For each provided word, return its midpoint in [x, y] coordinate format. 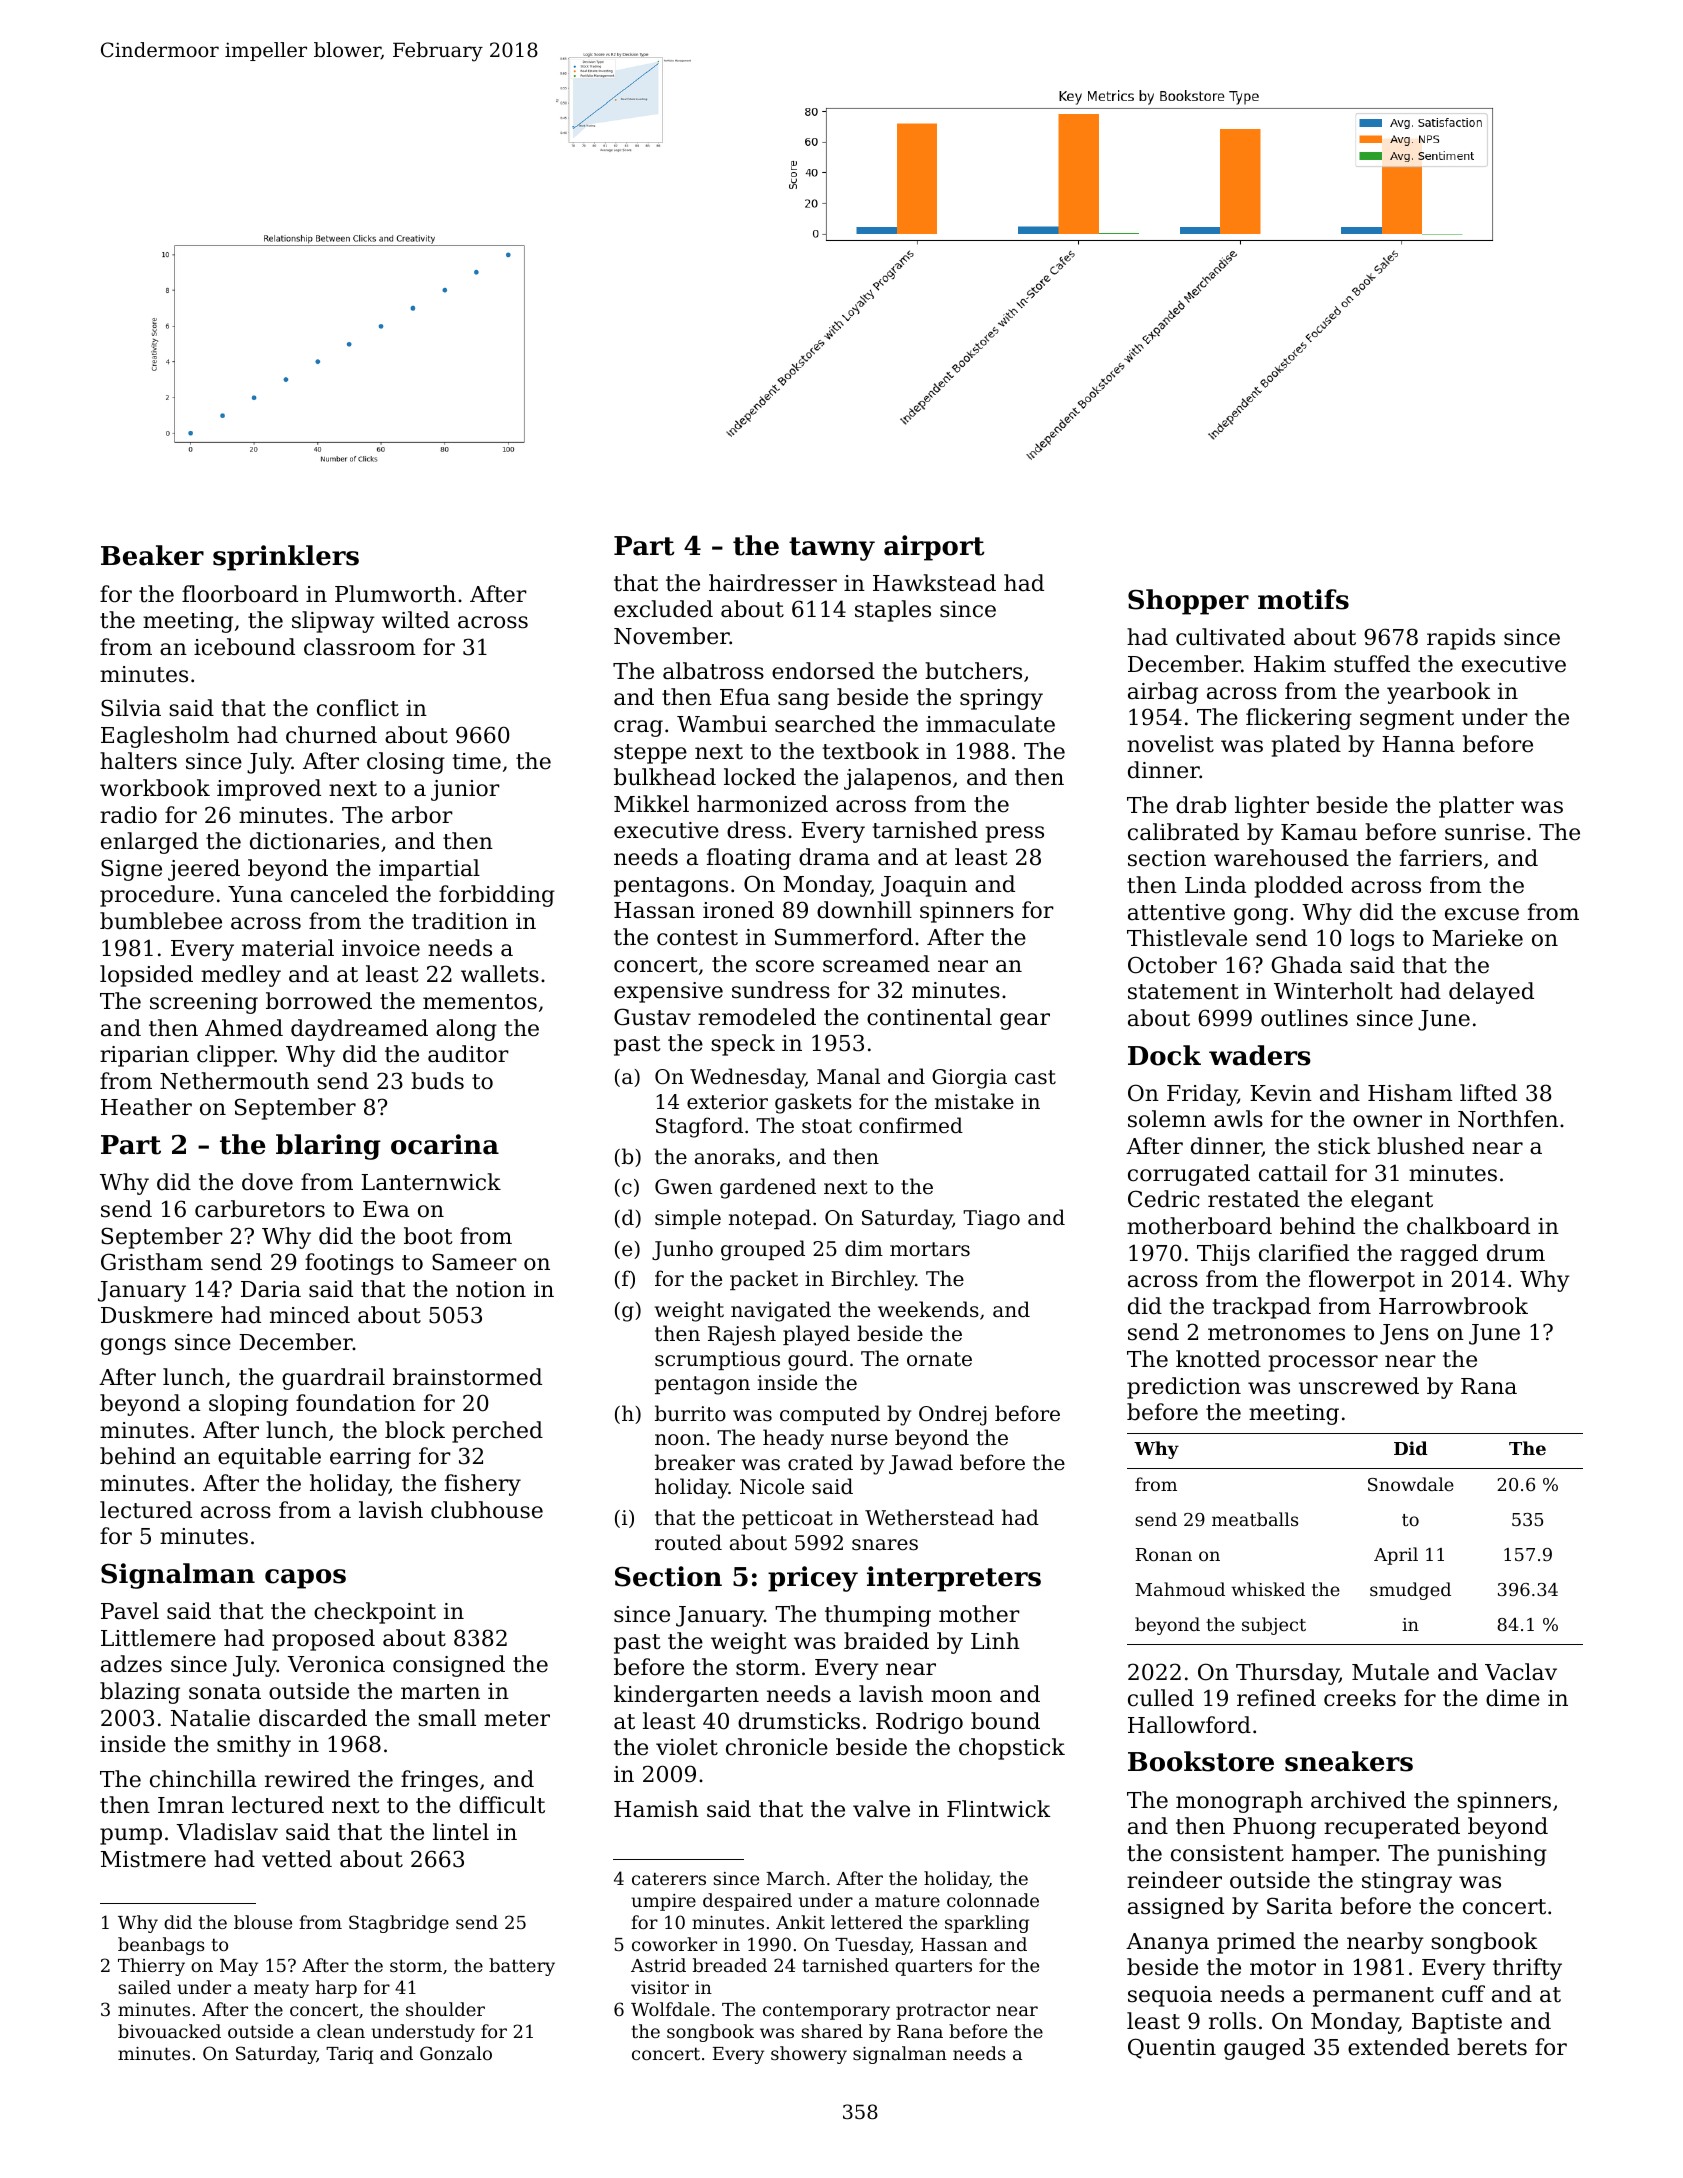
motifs [1303, 599]
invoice [381, 948]
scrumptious [717, 1360]
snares [885, 1545]
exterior [727, 1102]
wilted [416, 620]
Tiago [991, 1220]
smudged [1410, 1591]
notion [491, 1289]
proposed [323, 1640]
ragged [1439, 1255]
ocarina [445, 1144]
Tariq [349, 2055]
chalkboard [1468, 1226]
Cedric [1163, 1199]
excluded [663, 609]
